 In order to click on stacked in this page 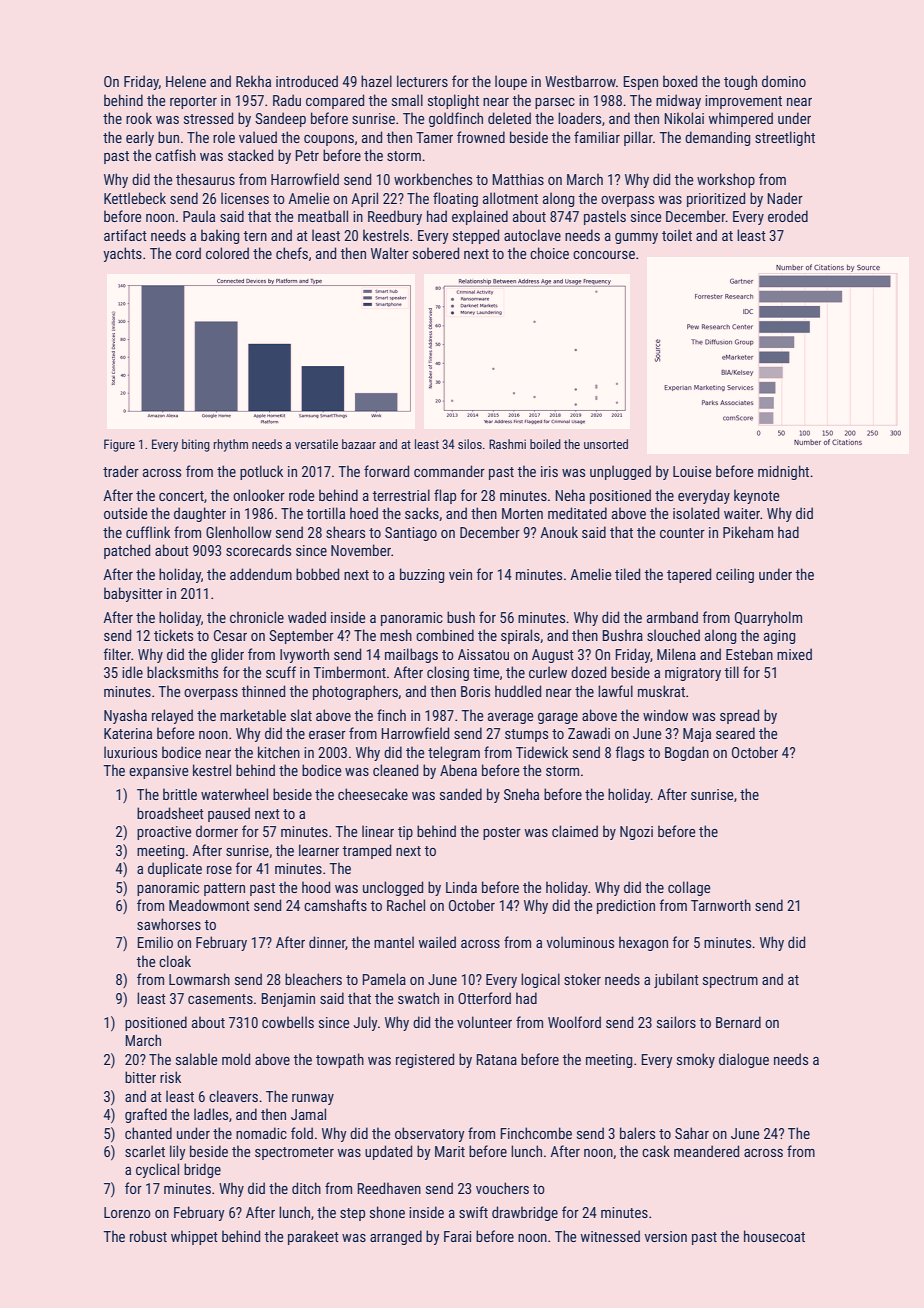, I will do `click(250, 155)`.
